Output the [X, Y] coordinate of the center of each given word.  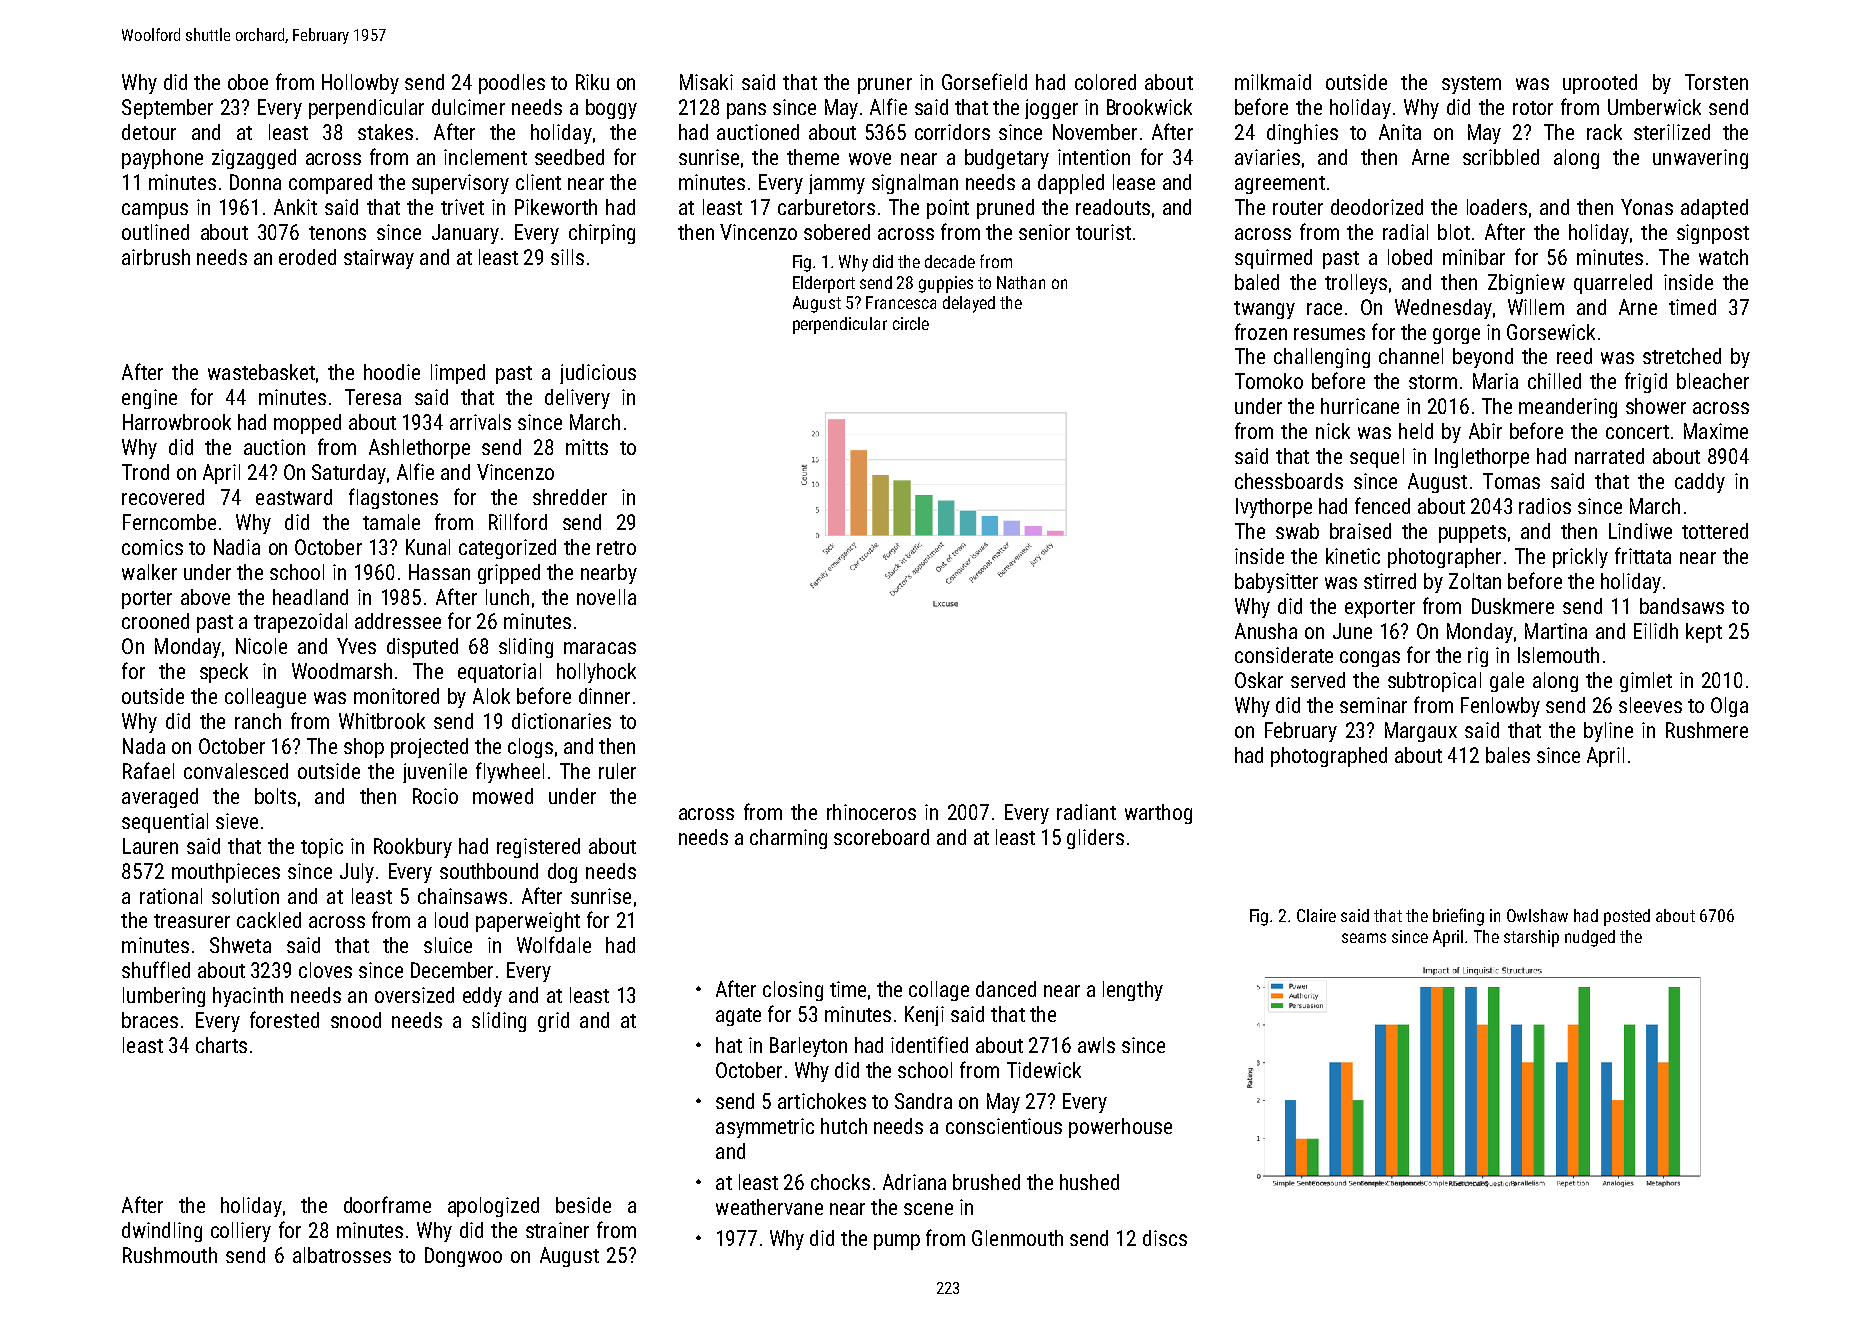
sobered [837, 232]
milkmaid [1273, 82]
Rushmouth [170, 1255]
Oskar [1259, 680]
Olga [1729, 707]
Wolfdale [554, 944]
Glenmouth [1017, 1238]
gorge [1456, 336]
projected [429, 748]
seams [1364, 938]
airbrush [156, 257]
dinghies [1302, 134]
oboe [248, 82]
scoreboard [881, 837]
